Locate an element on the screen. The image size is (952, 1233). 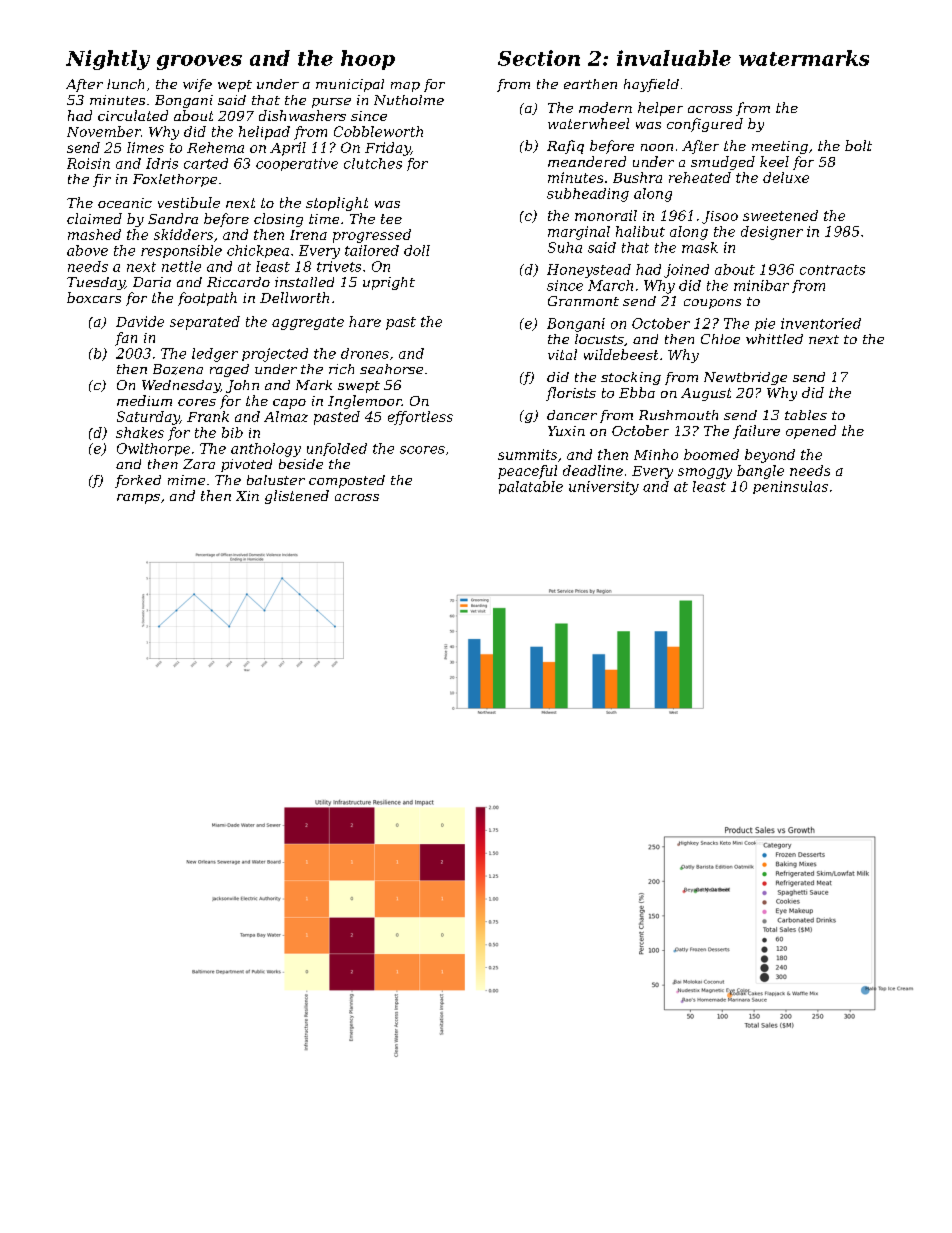
clutches is located at coordinates (373, 163).
